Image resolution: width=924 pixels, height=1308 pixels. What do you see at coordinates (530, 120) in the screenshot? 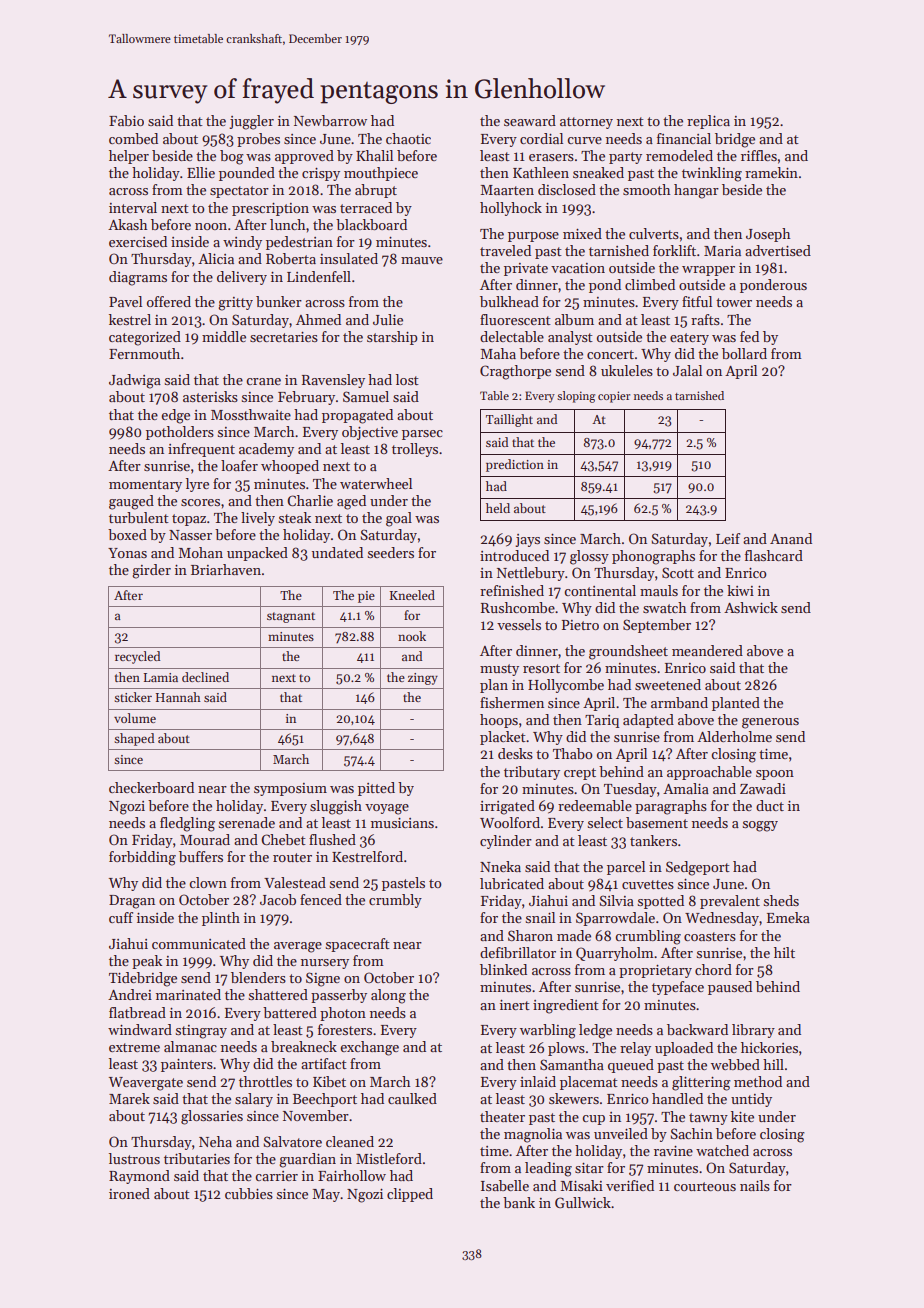
I see `seaward` at bounding box center [530, 120].
